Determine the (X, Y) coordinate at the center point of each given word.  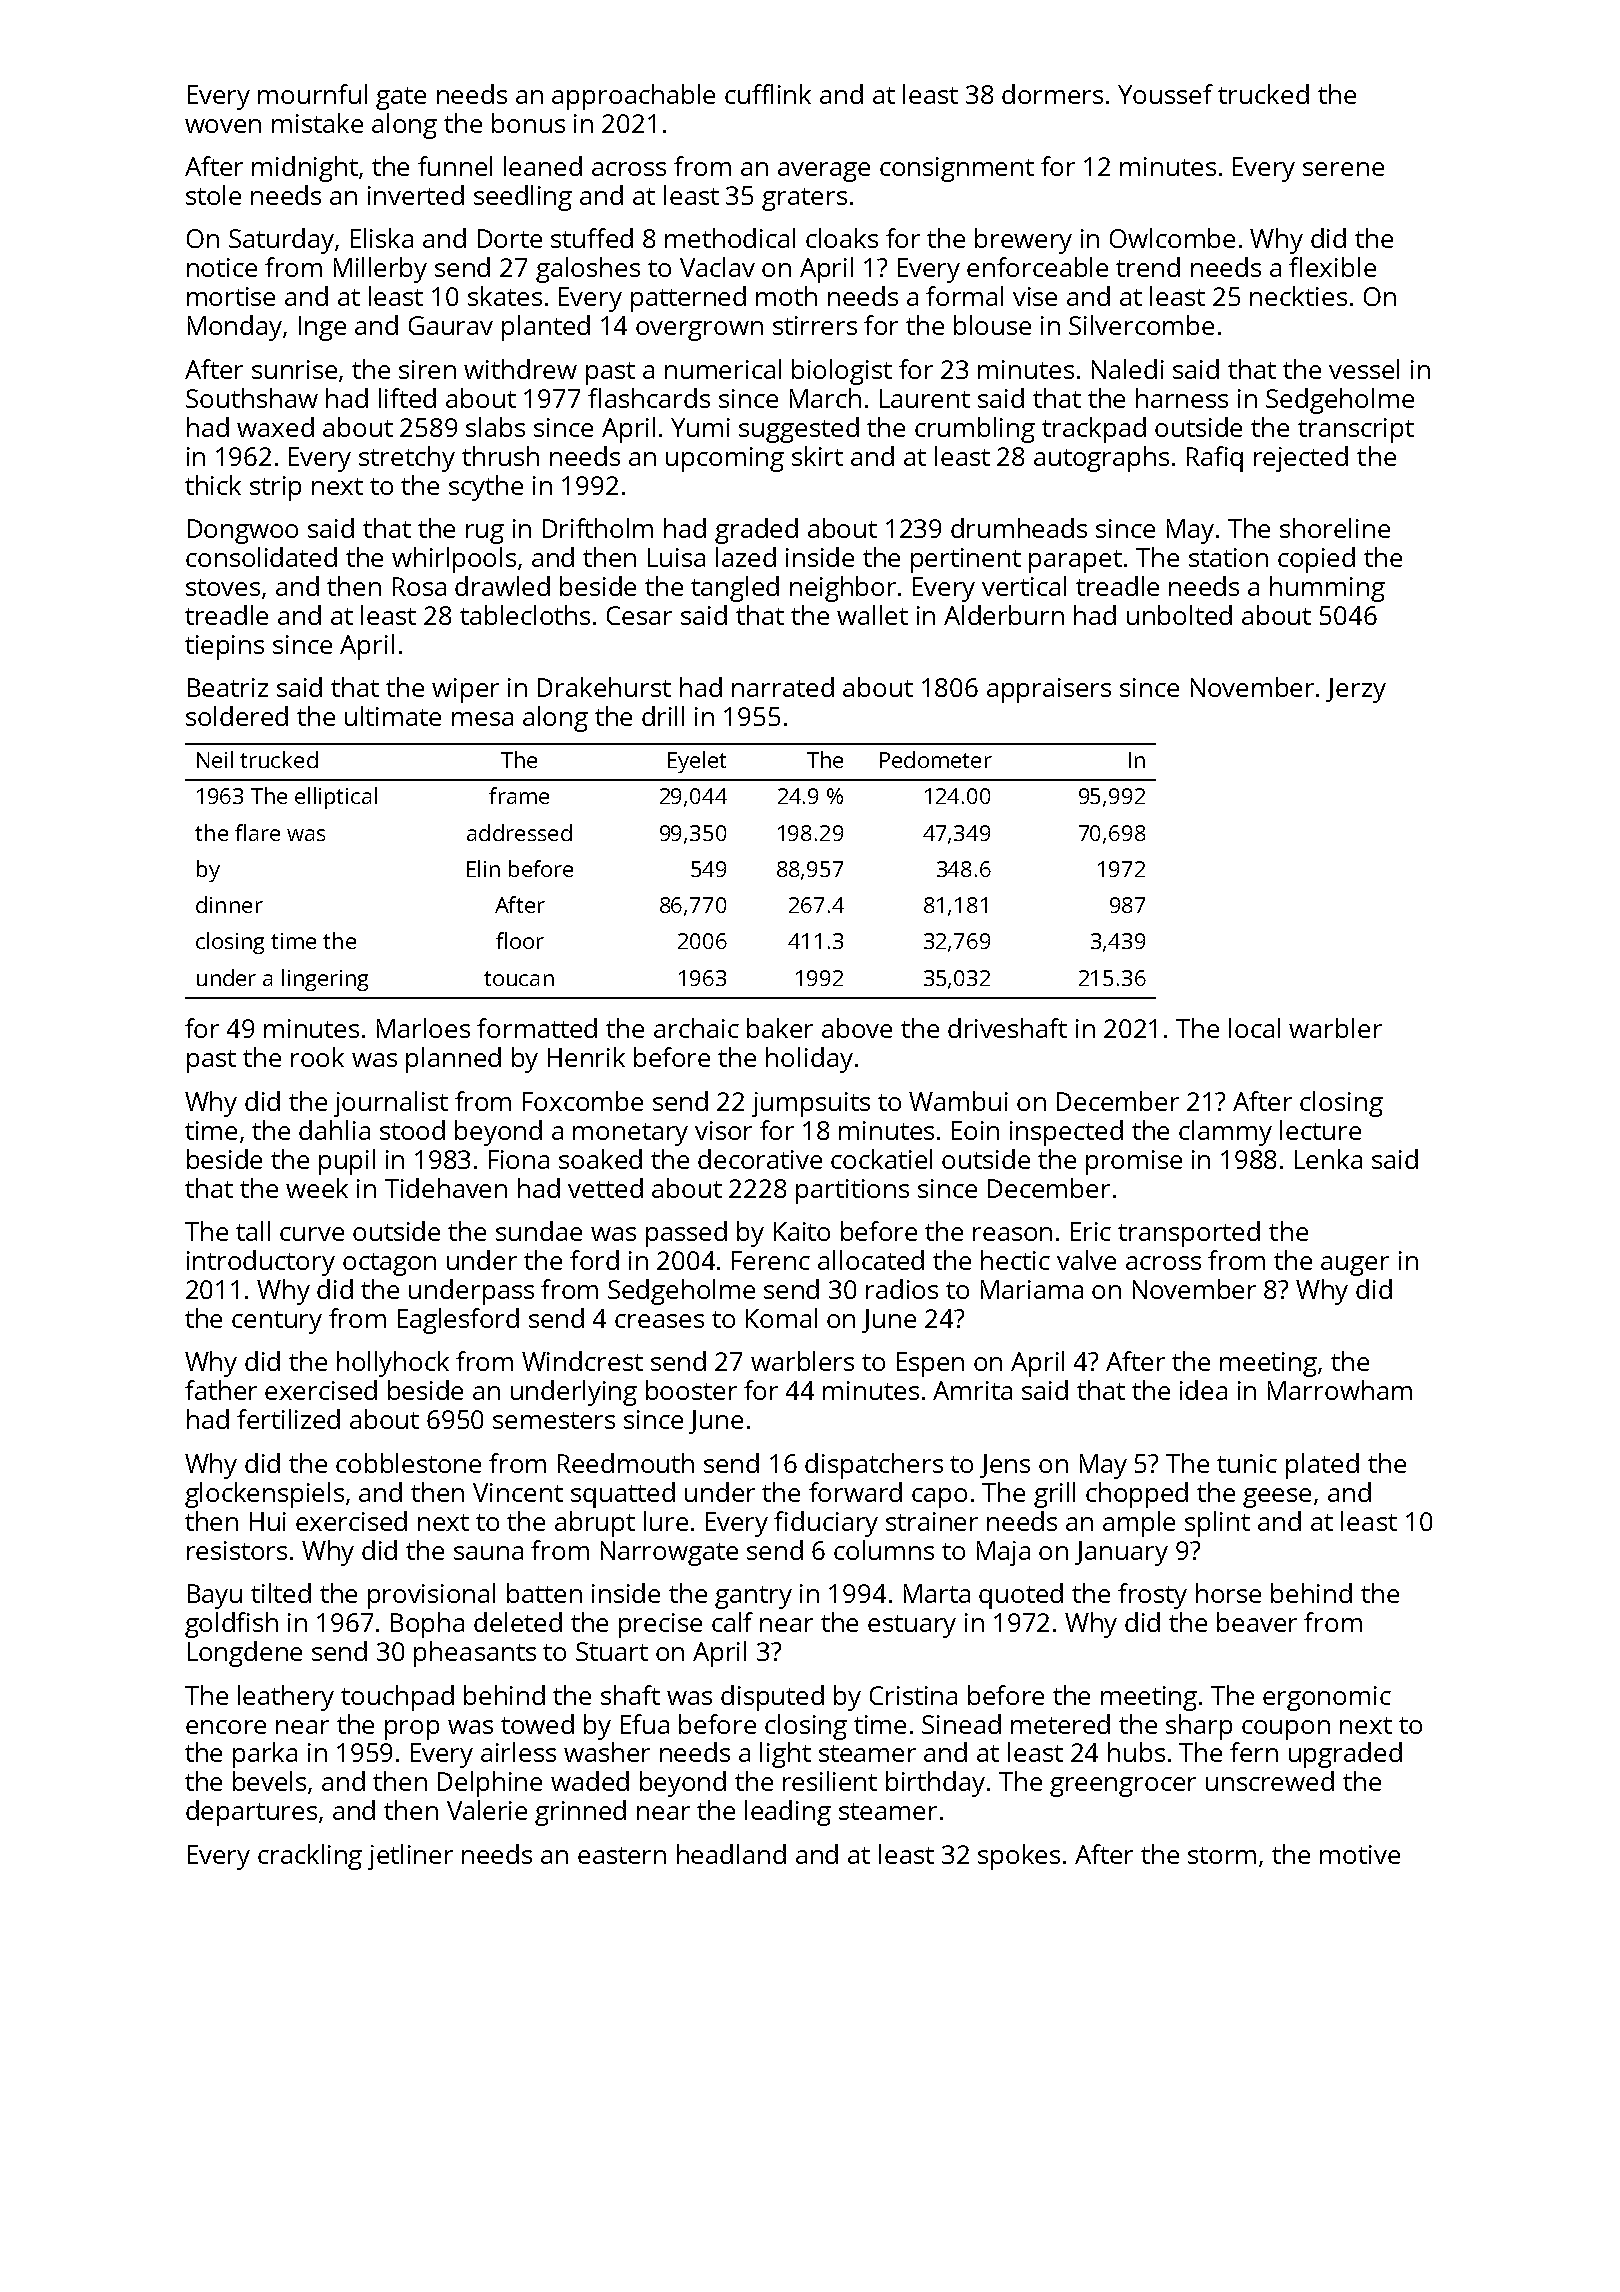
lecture (1320, 1130)
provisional (431, 1596)
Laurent (925, 398)
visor (723, 1130)
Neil (215, 759)
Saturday (282, 241)
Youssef (1165, 94)
